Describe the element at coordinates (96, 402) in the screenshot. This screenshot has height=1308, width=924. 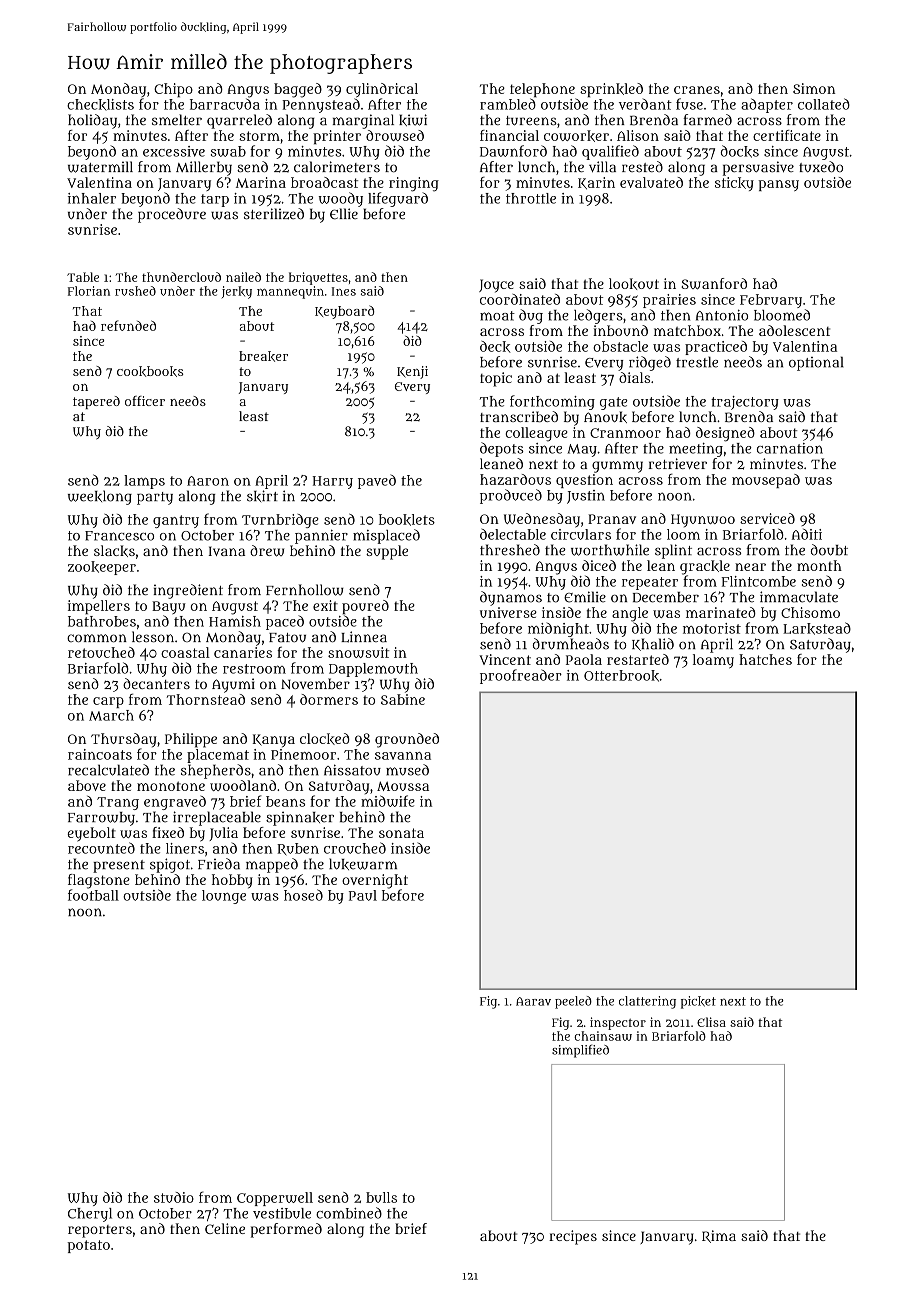
I see `tapered` at that location.
